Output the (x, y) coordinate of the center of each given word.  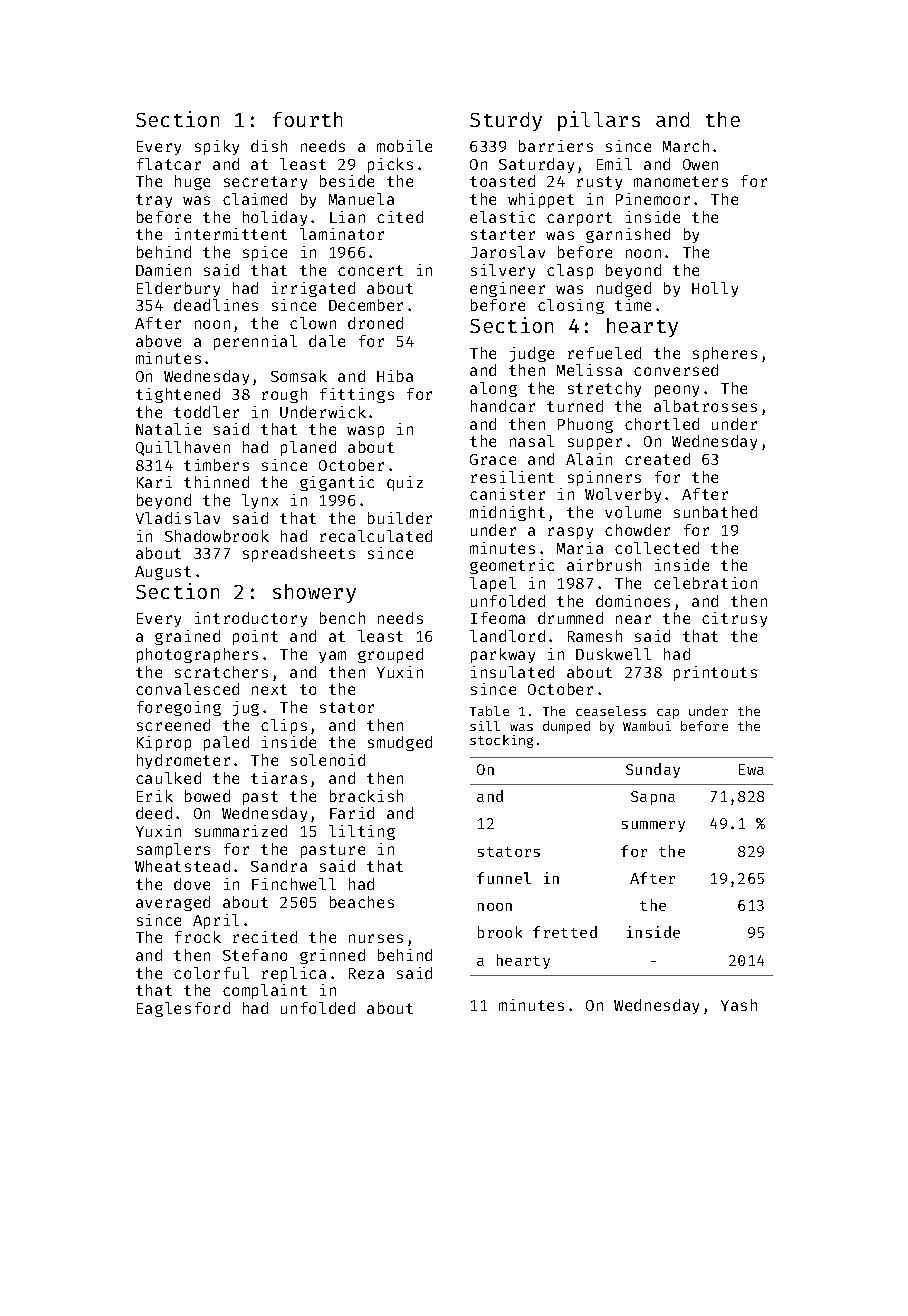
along (493, 389)
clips (284, 726)
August (163, 573)
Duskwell (613, 654)
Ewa (751, 769)
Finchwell (294, 884)
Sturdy (506, 121)
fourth (307, 119)
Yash (739, 1005)
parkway (503, 655)
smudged (400, 743)
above (158, 341)
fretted (565, 932)
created (657, 459)
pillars (599, 121)
